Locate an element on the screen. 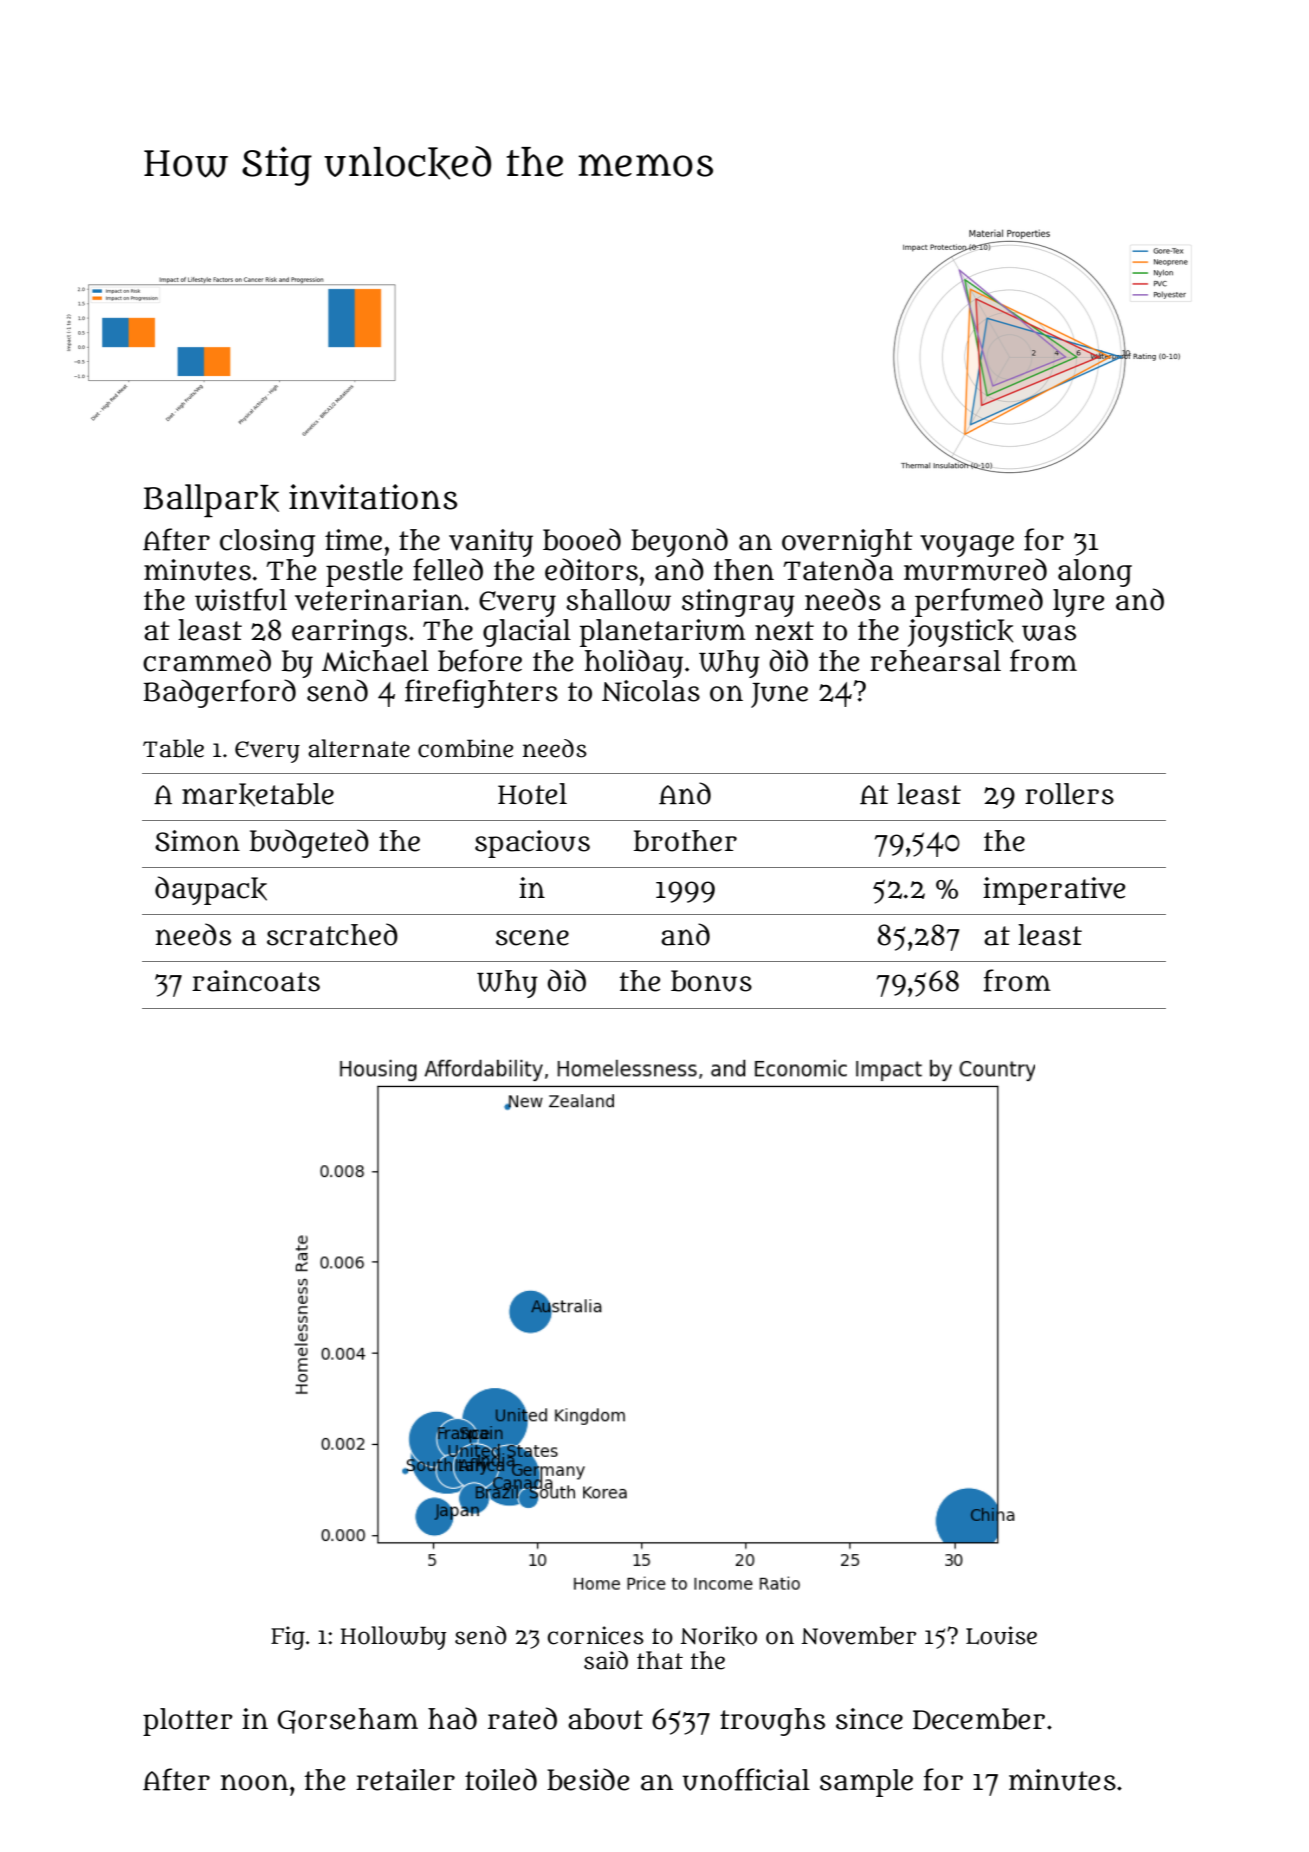 This screenshot has width=1309, height=1852. retailer is located at coordinates (405, 1780).
